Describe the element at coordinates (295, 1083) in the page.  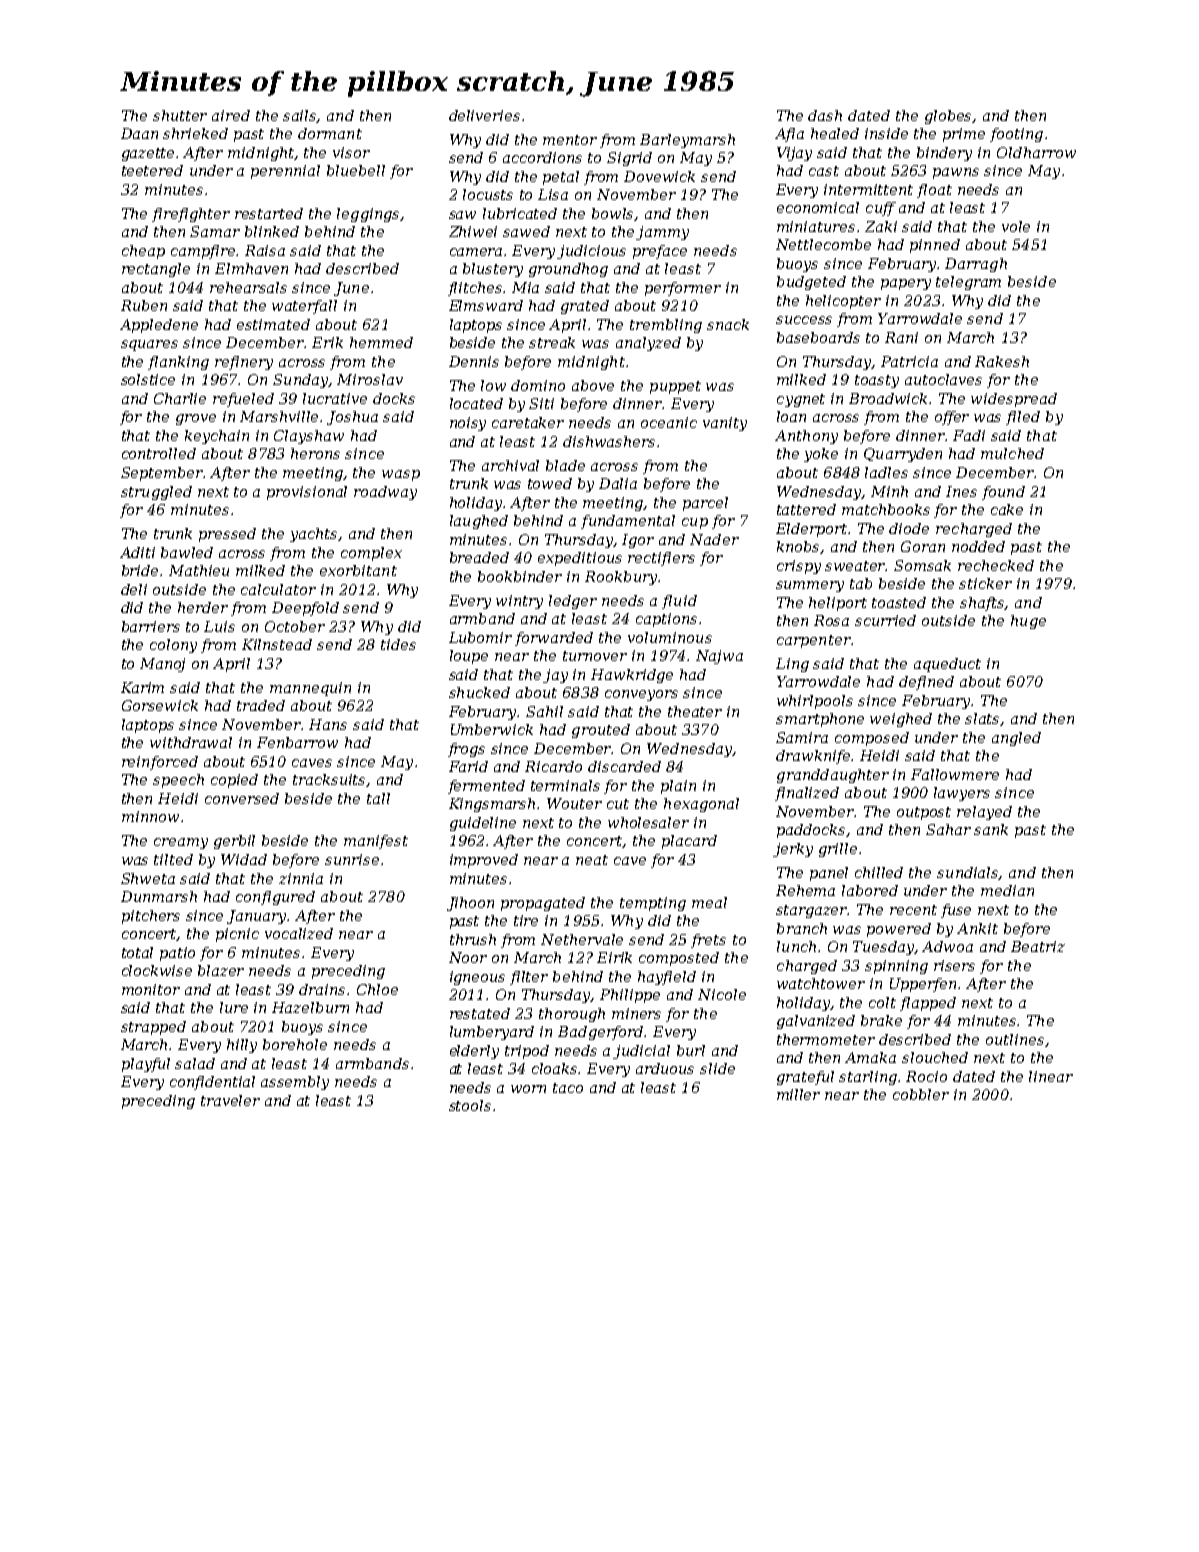
I see `assembly` at that location.
